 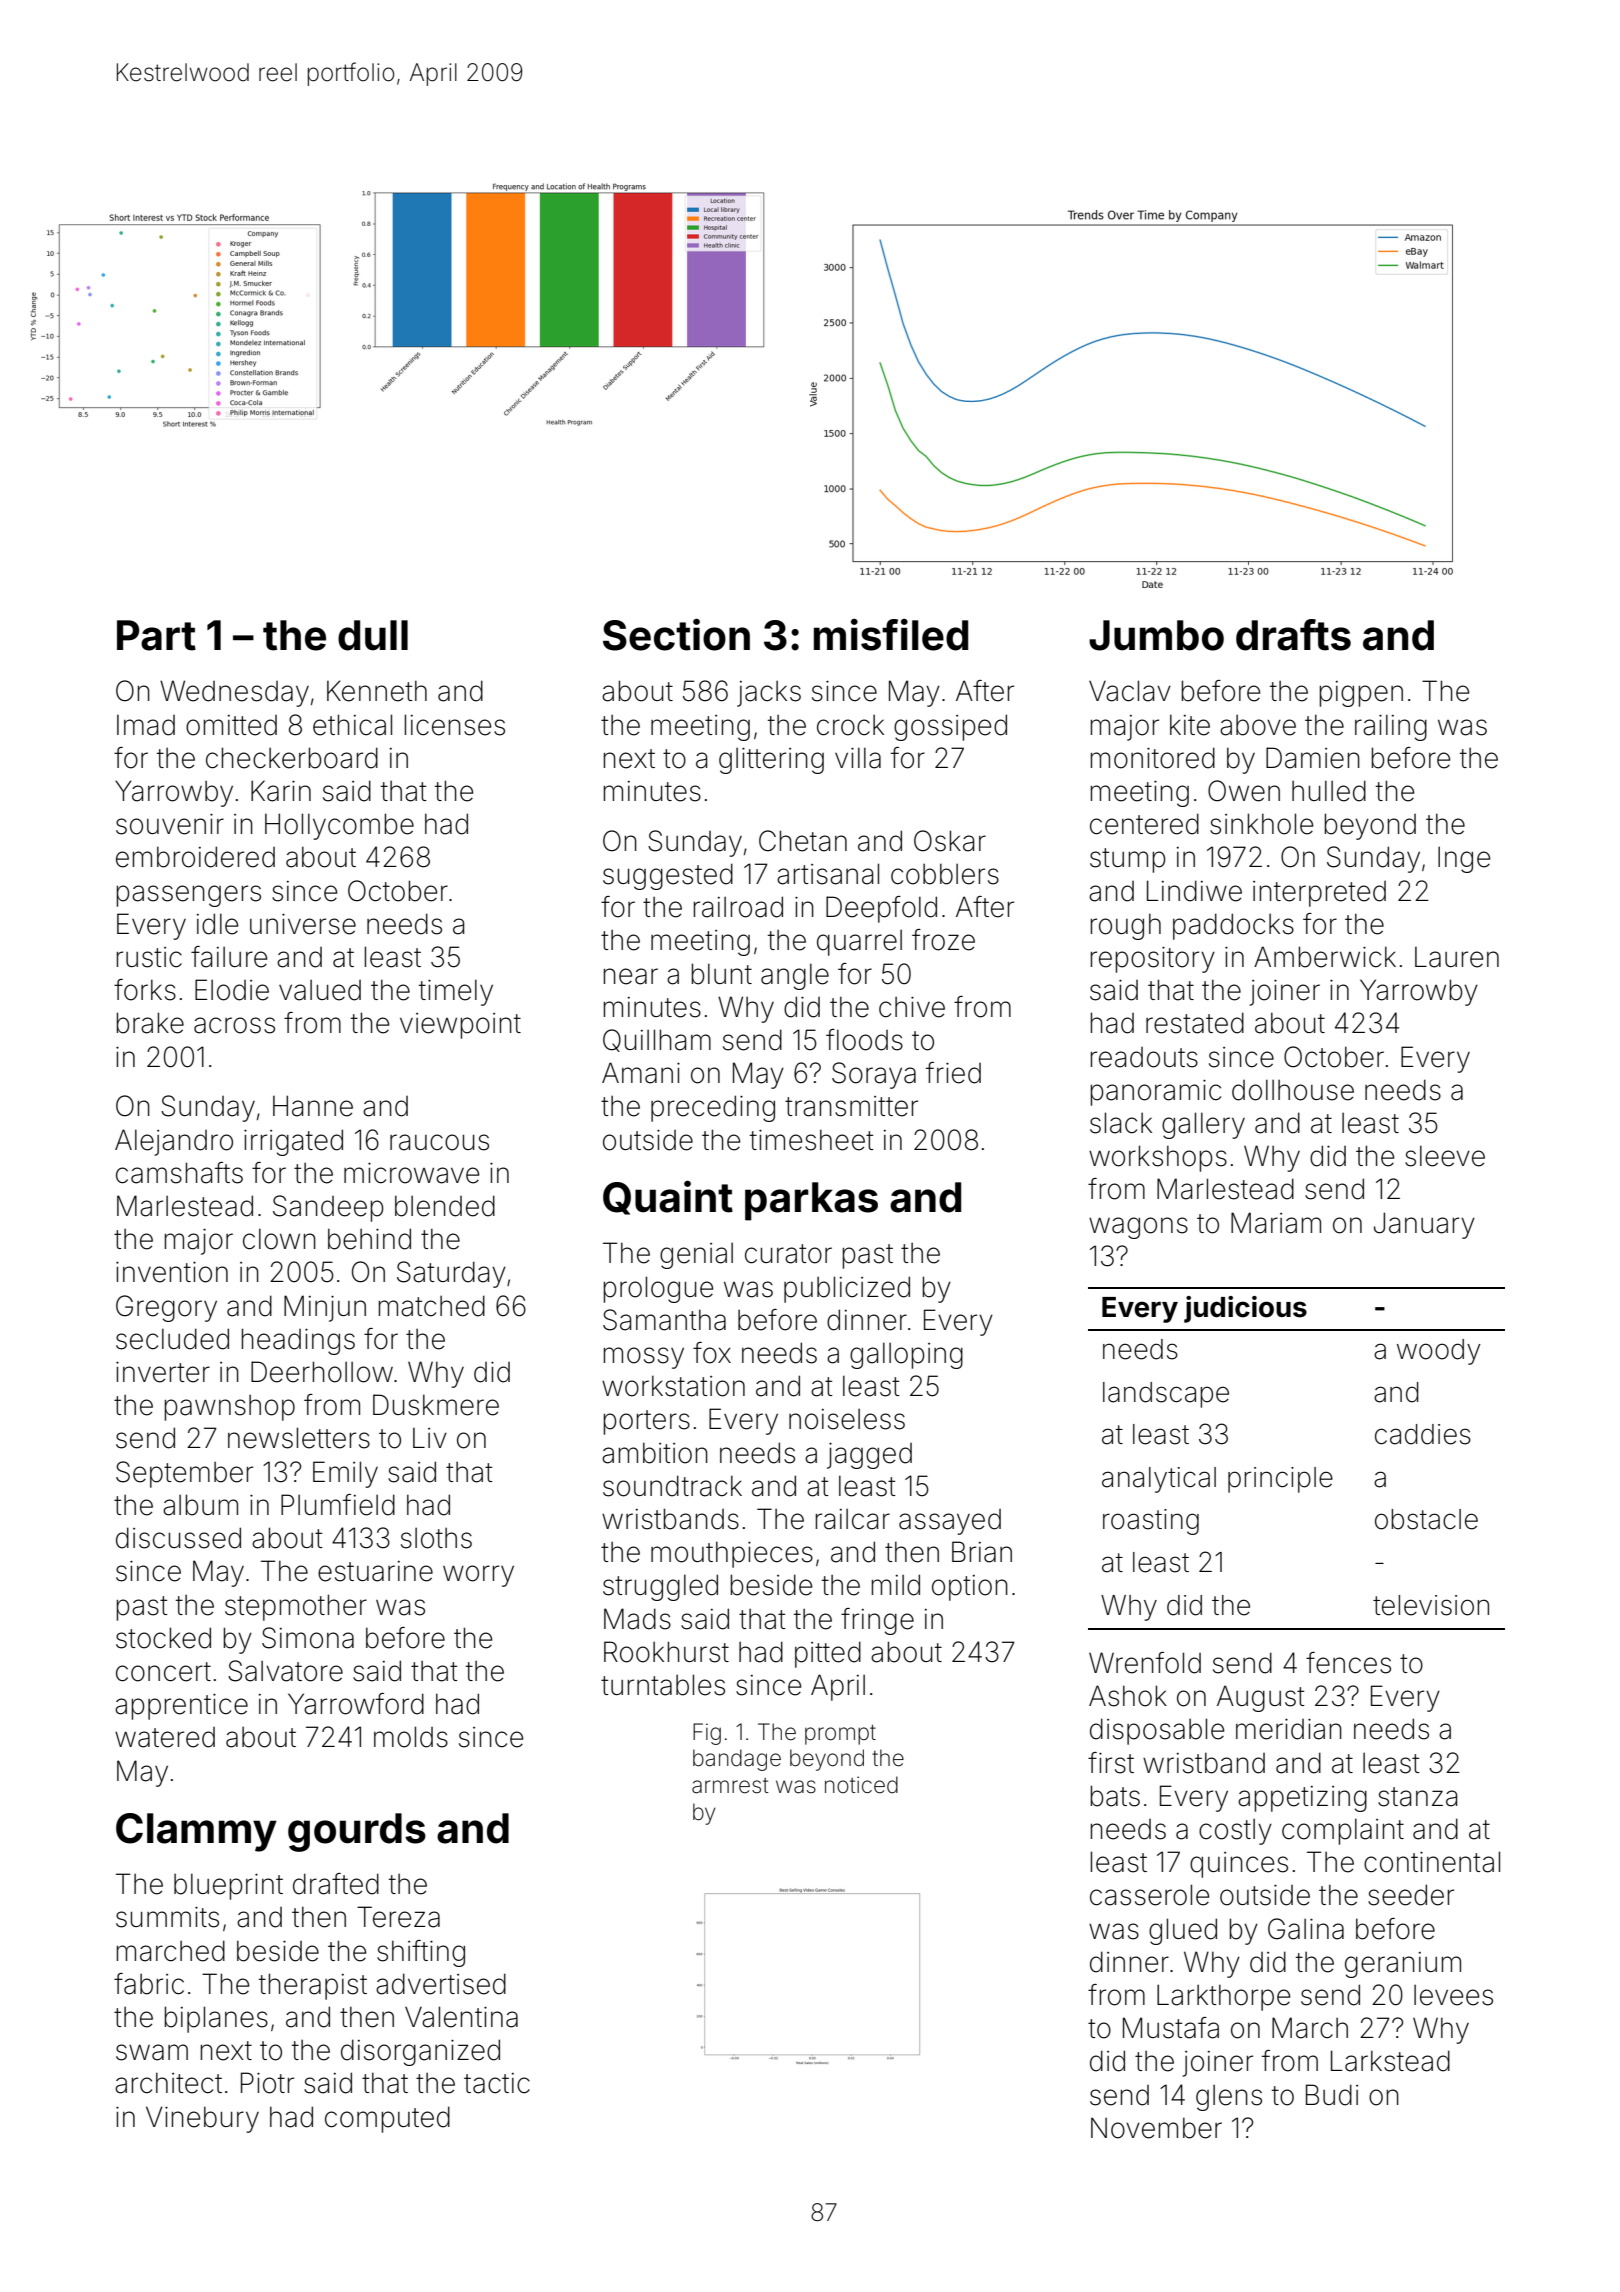 What do you see at coordinates (852, 1519) in the screenshot?
I see `railcar` at bounding box center [852, 1519].
